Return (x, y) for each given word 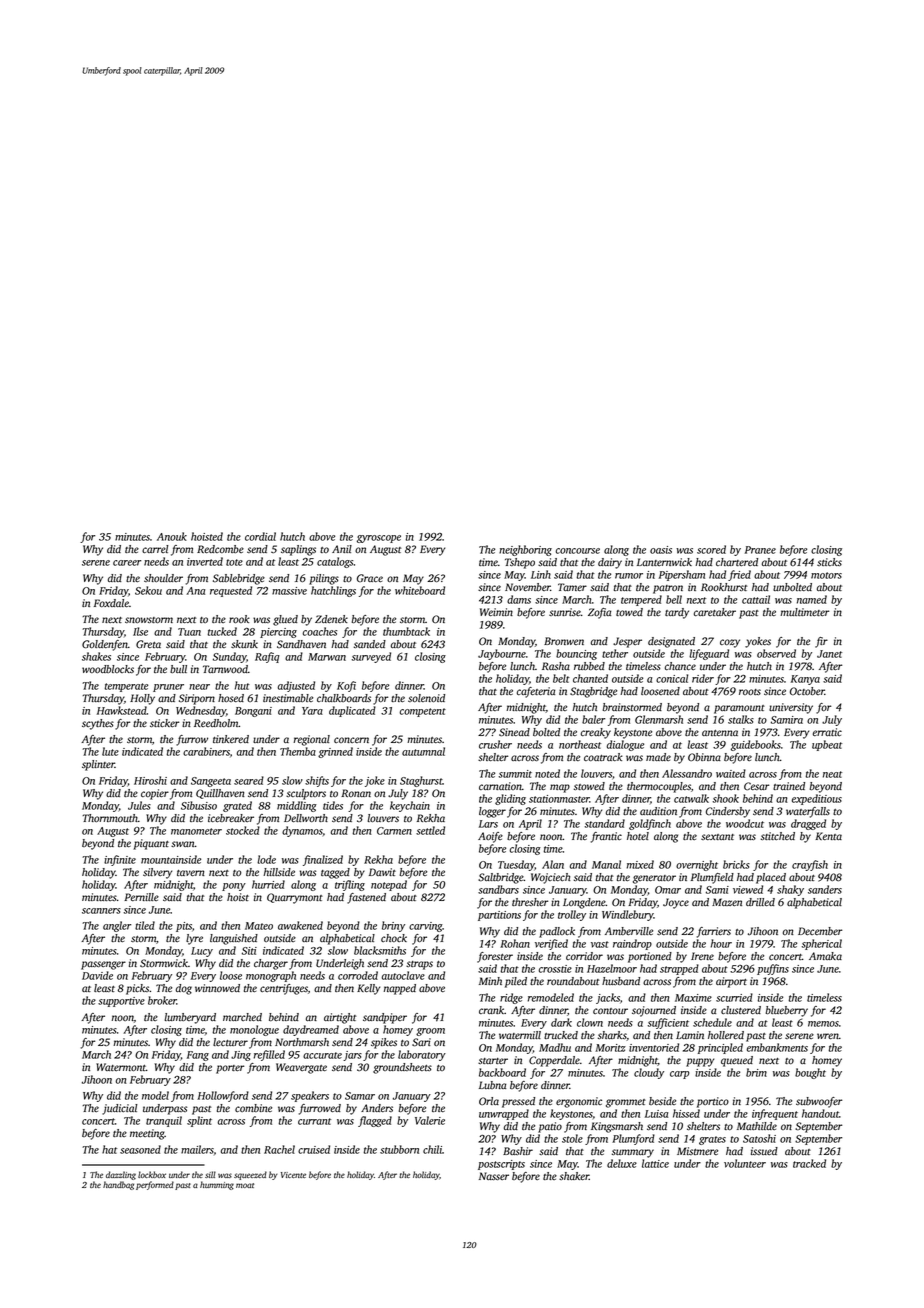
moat (245, 1185)
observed (776, 653)
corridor (584, 956)
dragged (808, 824)
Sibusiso (199, 805)
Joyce (676, 903)
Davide (97, 975)
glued (285, 620)
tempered (641, 600)
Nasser (494, 1176)
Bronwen (564, 641)
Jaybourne (502, 654)
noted (547, 773)
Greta (148, 644)
